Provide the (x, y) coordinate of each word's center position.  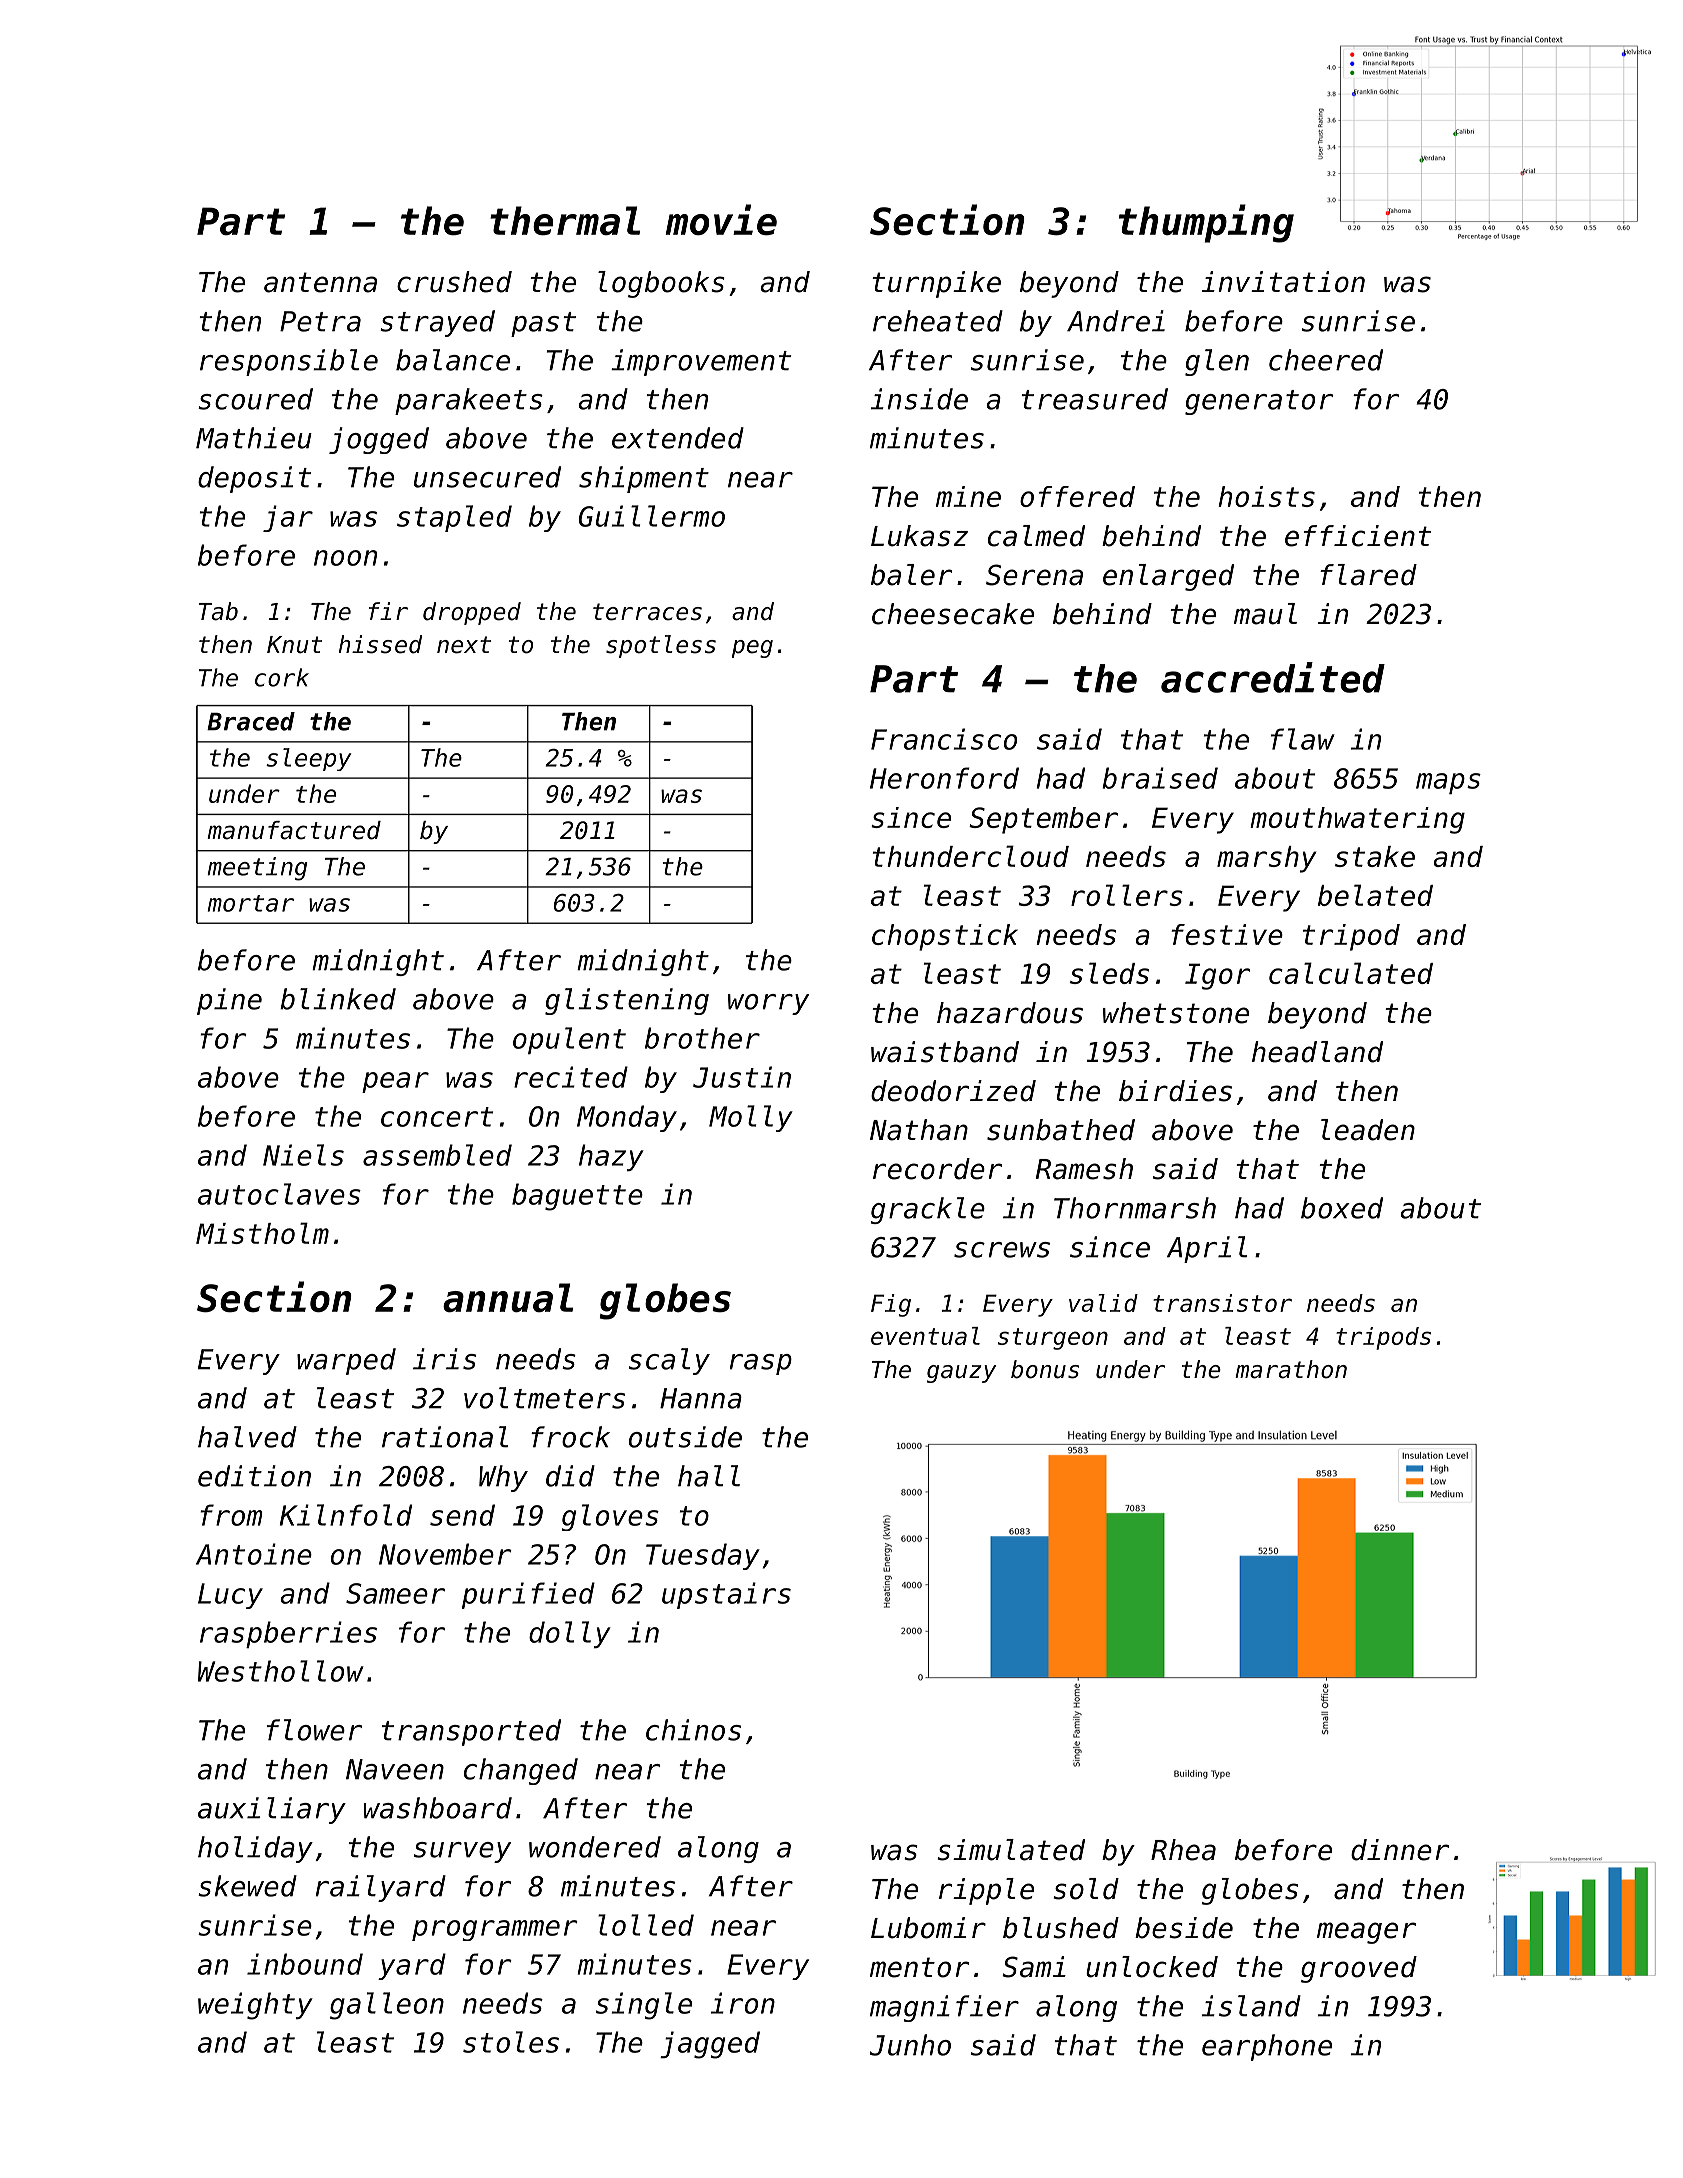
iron (743, 2003)
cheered (1326, 360)
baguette (577, 1197)
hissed (380, 644)
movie (721, 220)
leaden (1368, 1130)
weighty (255, 2006)
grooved (1359, 1969)
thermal (565, 221)
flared (1368, 575)
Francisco (944, 739)
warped (346, 1361)
